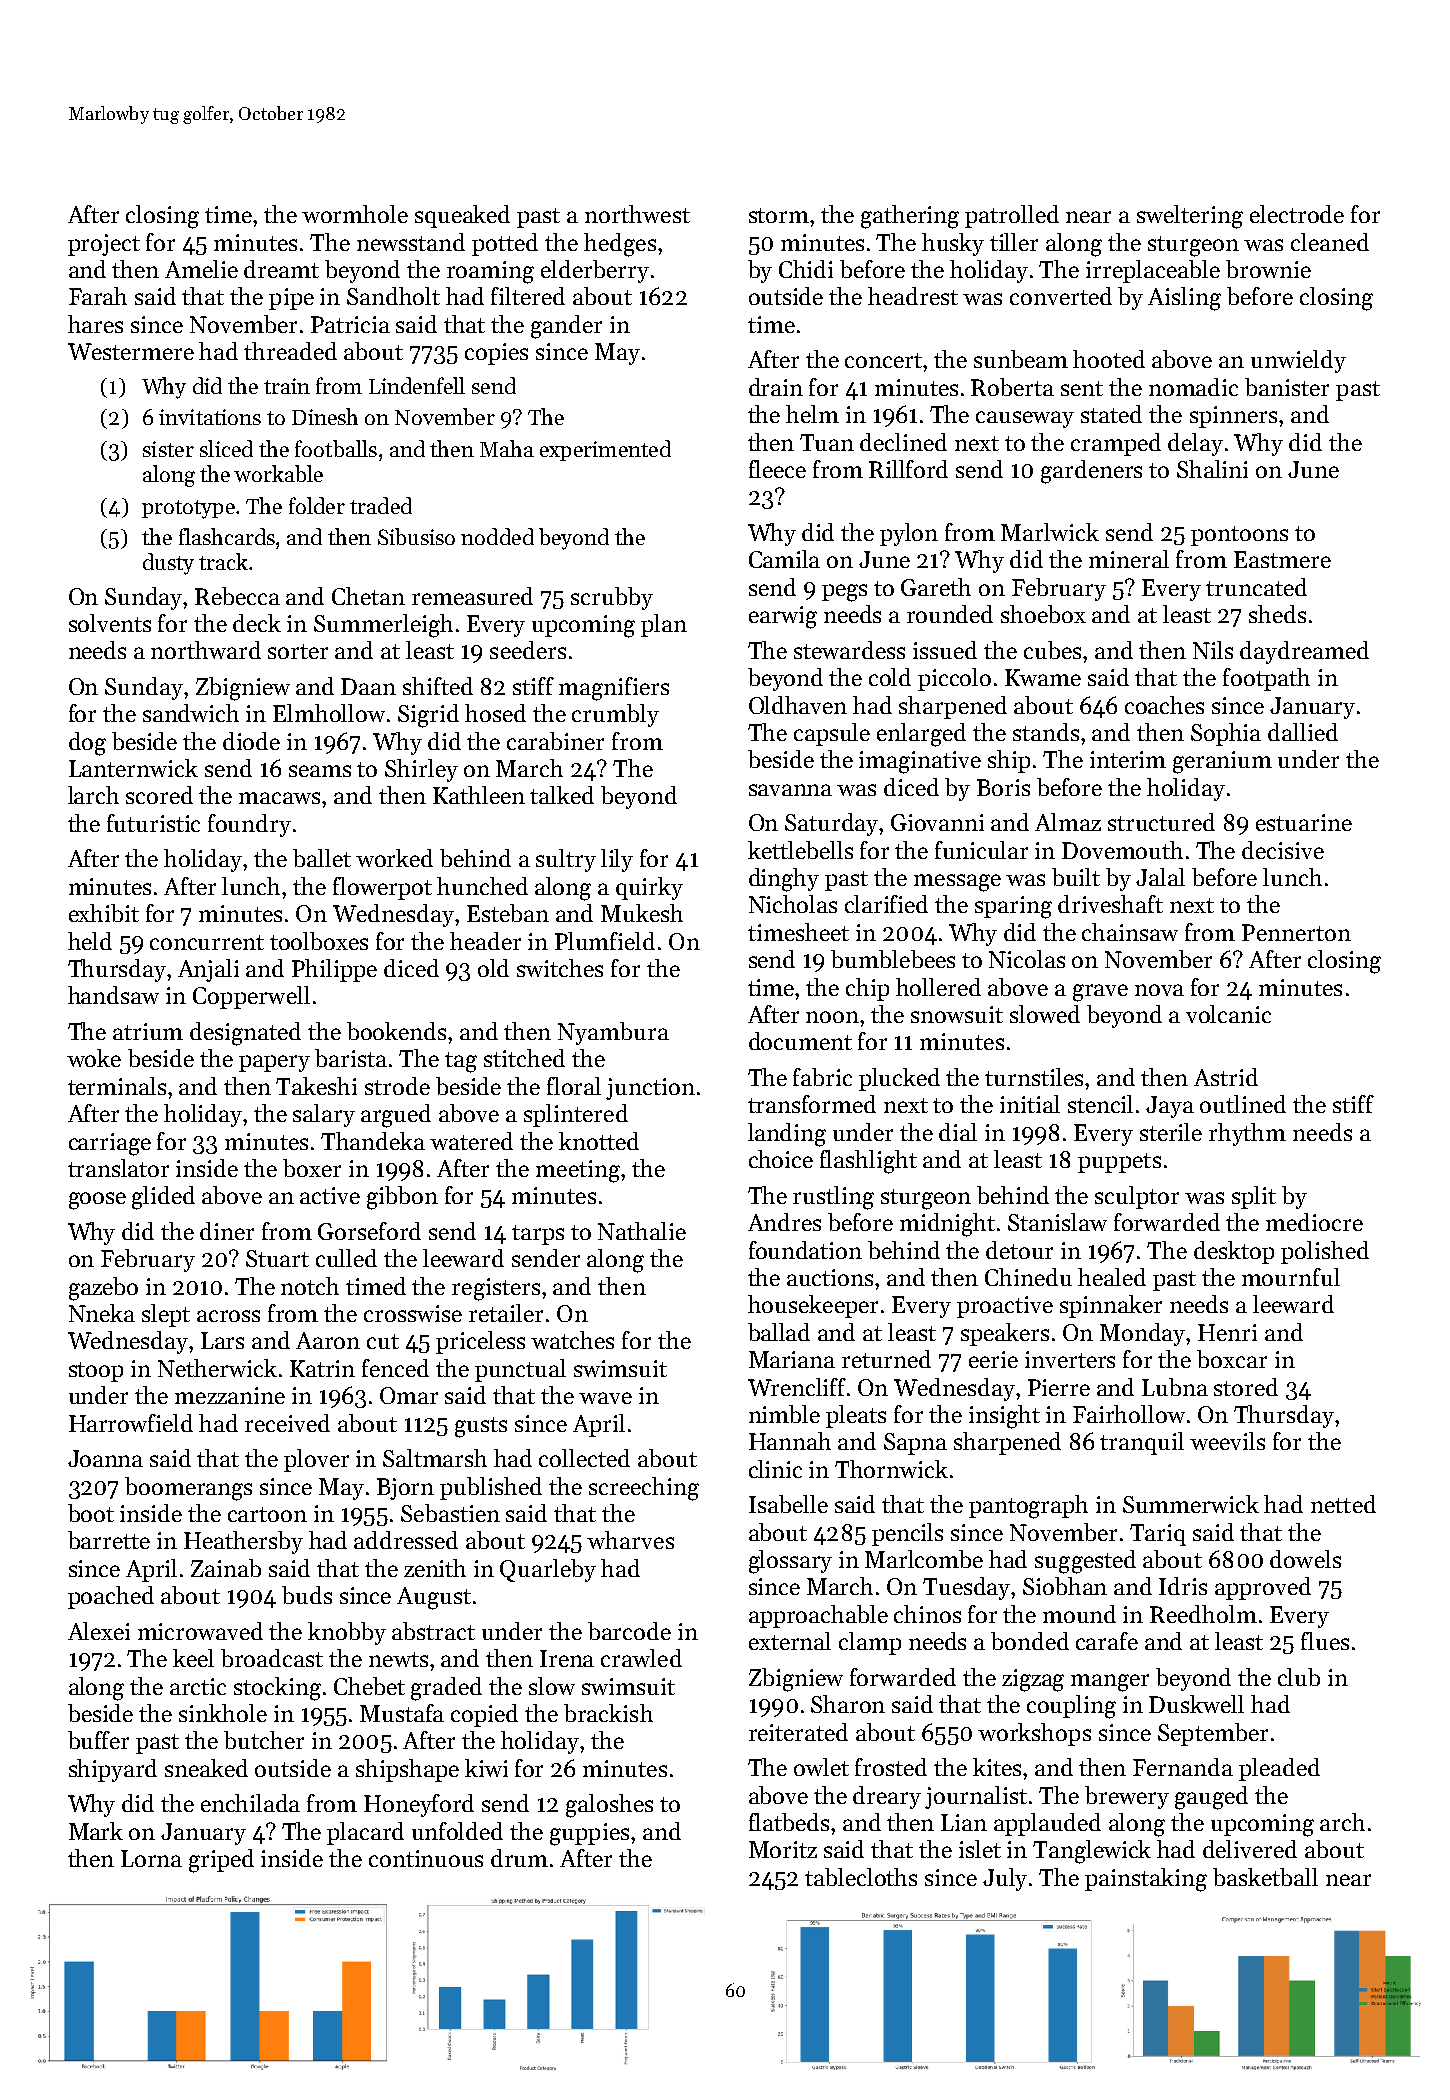  What do you see at coordinates (779, 215) in the screenshot?
I see `storm` at bounding box center [779, 215].
